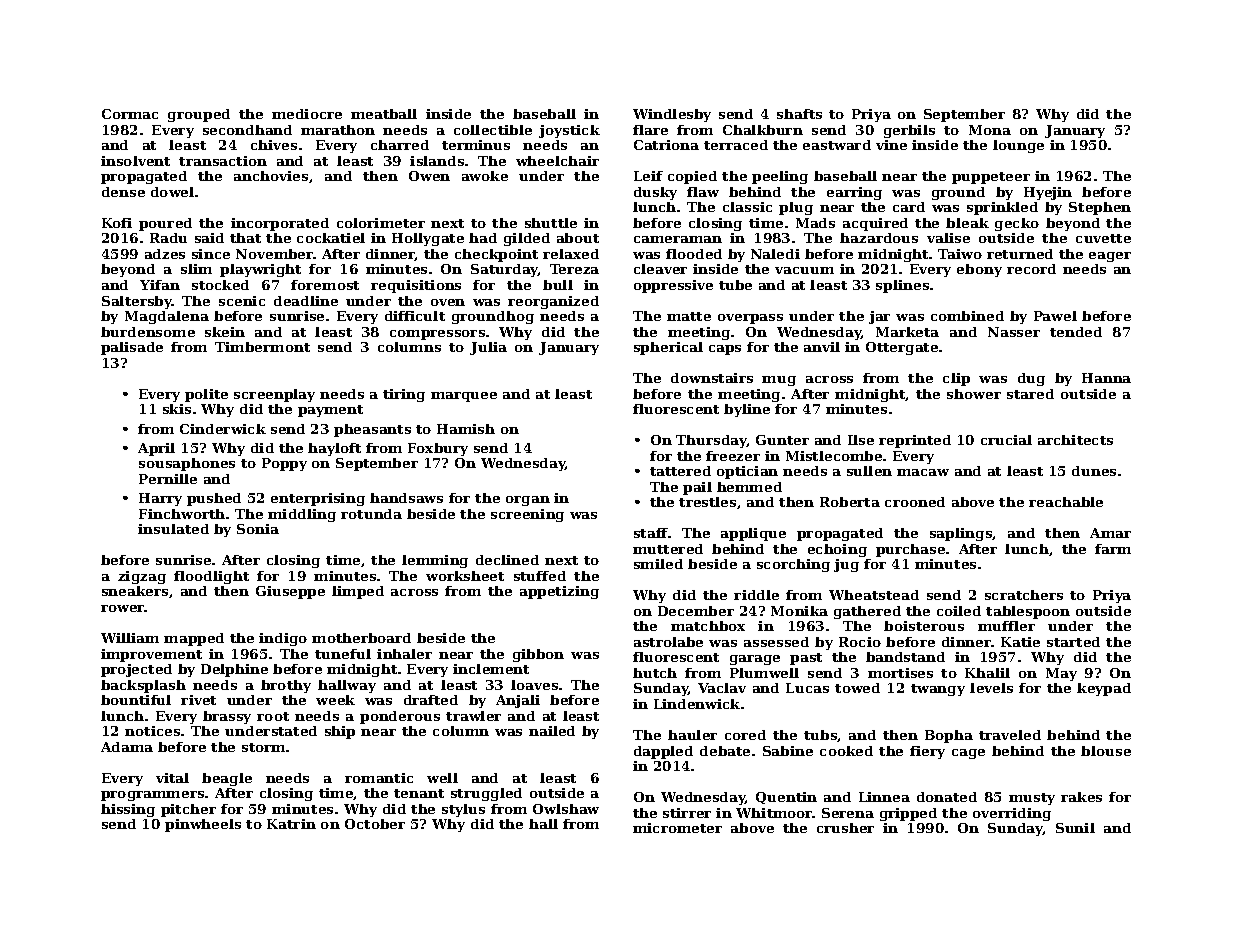 This image has height=952, width=1233. What do you see at coordinates (712, 378) in the image?
I see `downstairs` at bounding box center [712, 378].
